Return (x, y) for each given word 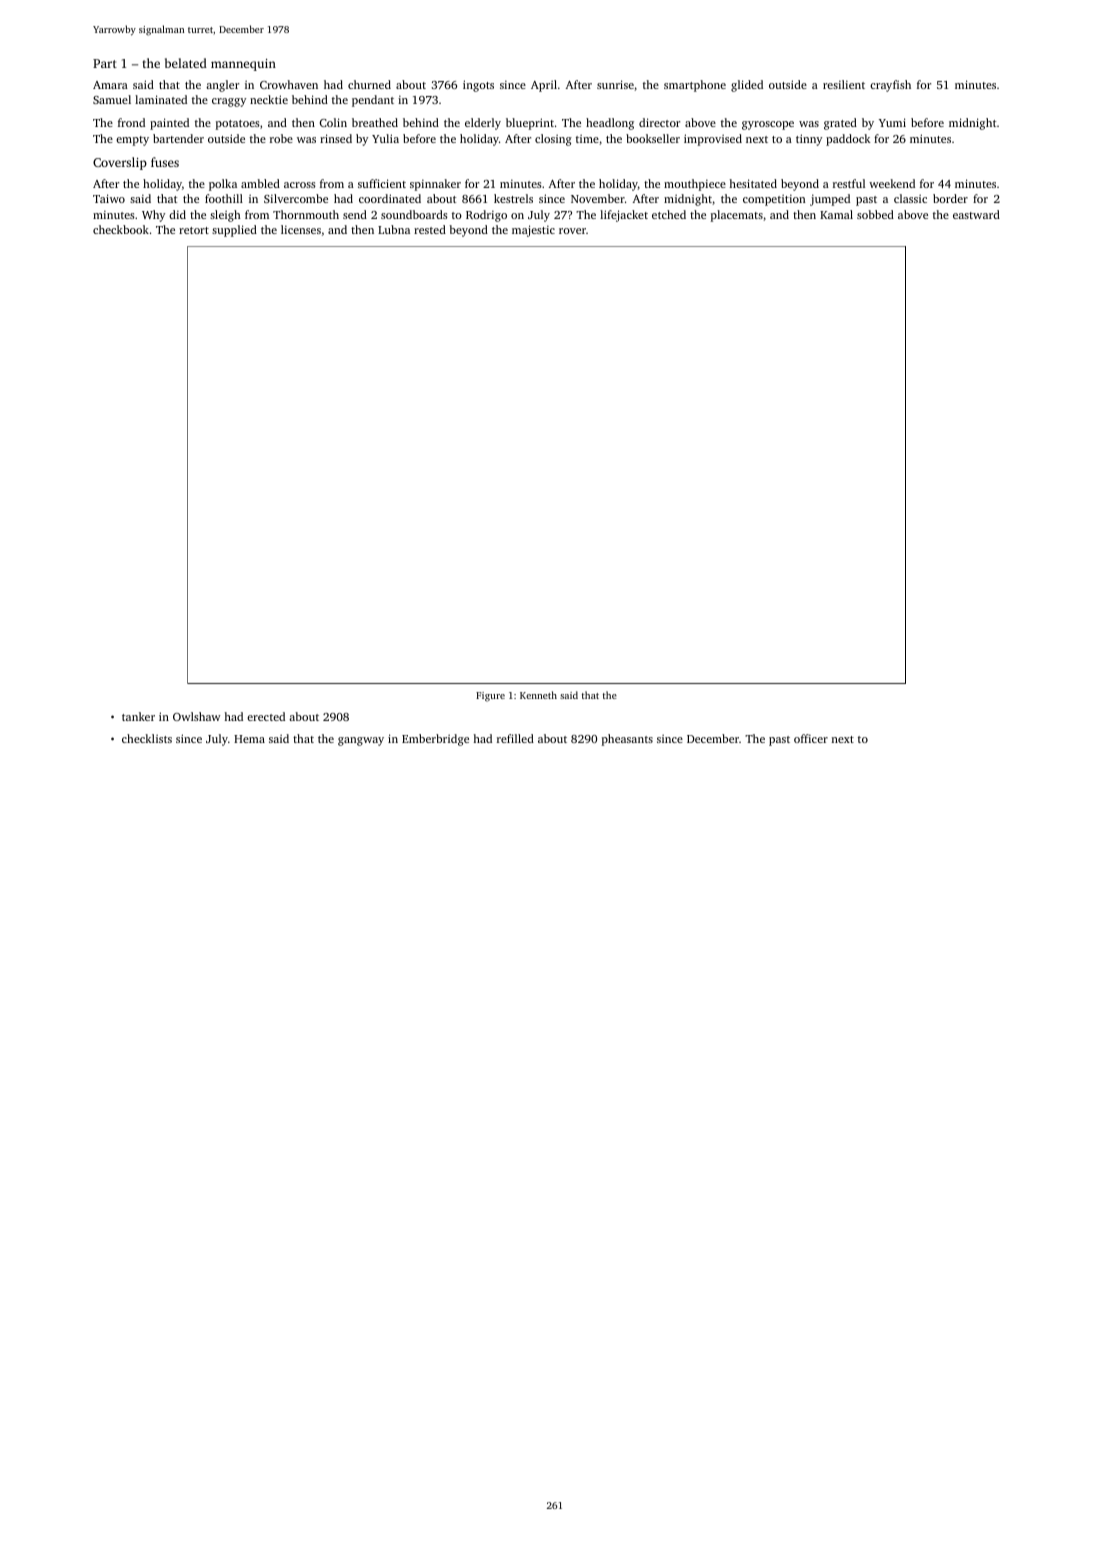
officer (811, 738)
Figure (490, 697)
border (950, 198)
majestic (533, 231)
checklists (147, 738)
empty (132, 141)
